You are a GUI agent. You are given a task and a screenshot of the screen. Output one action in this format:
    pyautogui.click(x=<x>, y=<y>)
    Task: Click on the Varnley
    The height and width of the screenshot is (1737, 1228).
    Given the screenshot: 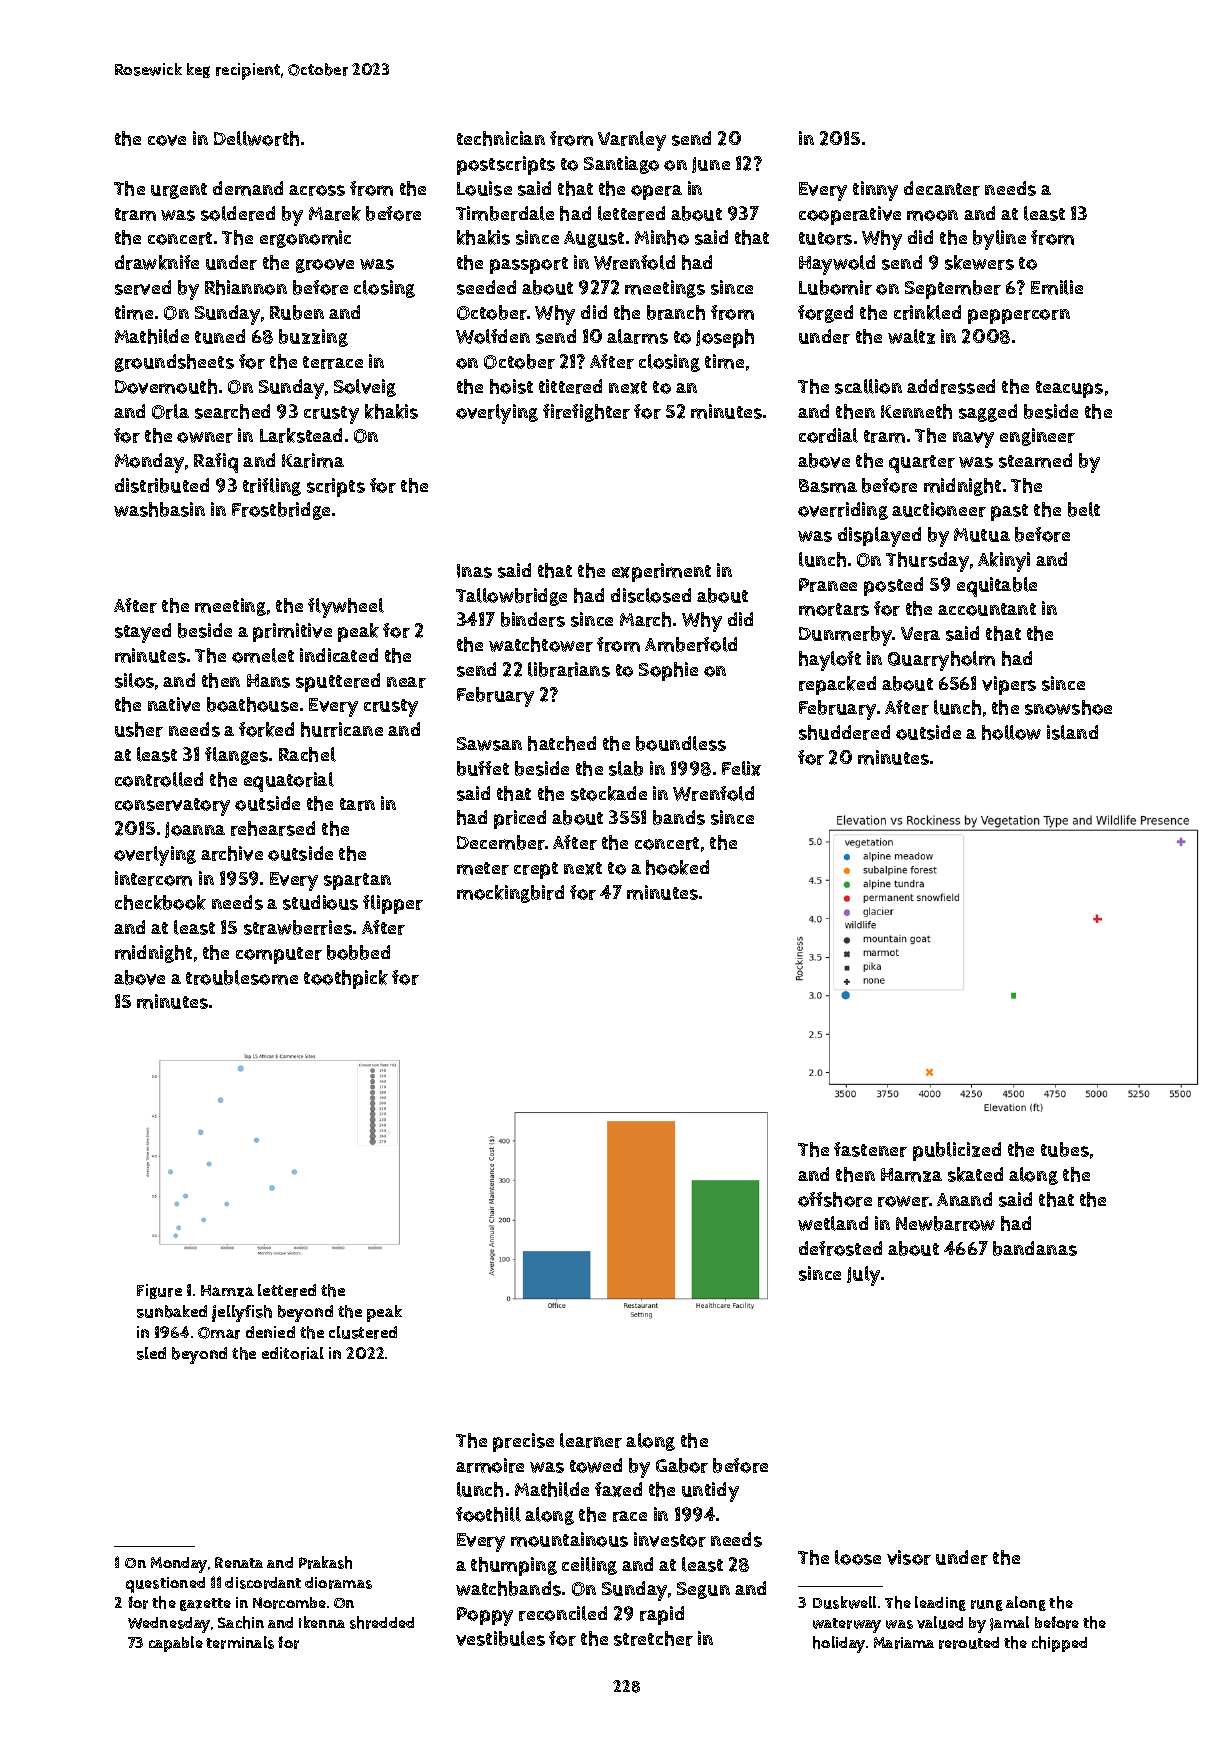 What is the action you would take?
    pyautogui.click(x=632, y=141)
